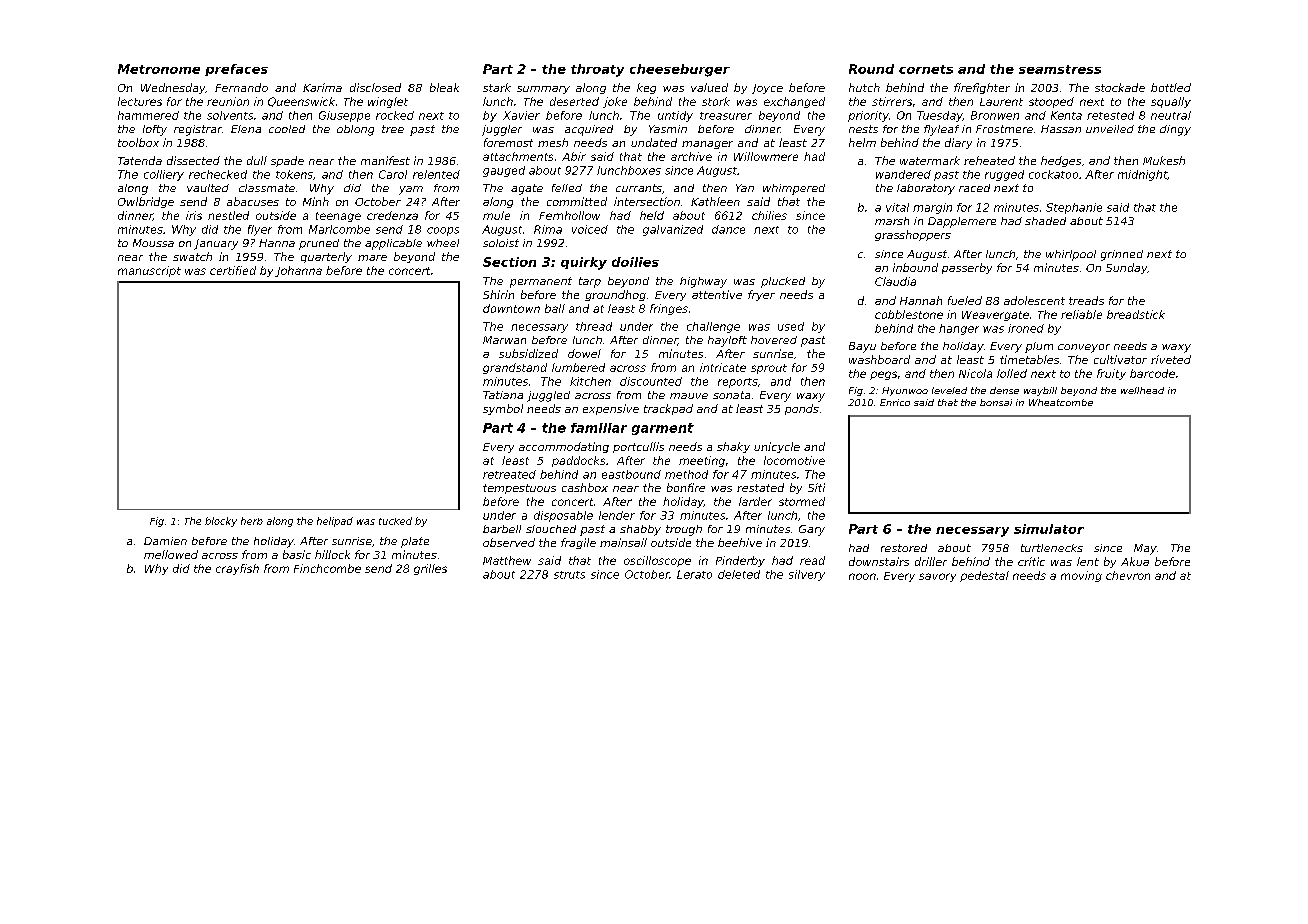 Image resolution: width=1308 pixels, height=924 pixels. Describe the element at coordinates (769, 215) in the page. I see `chilies` at that location.
